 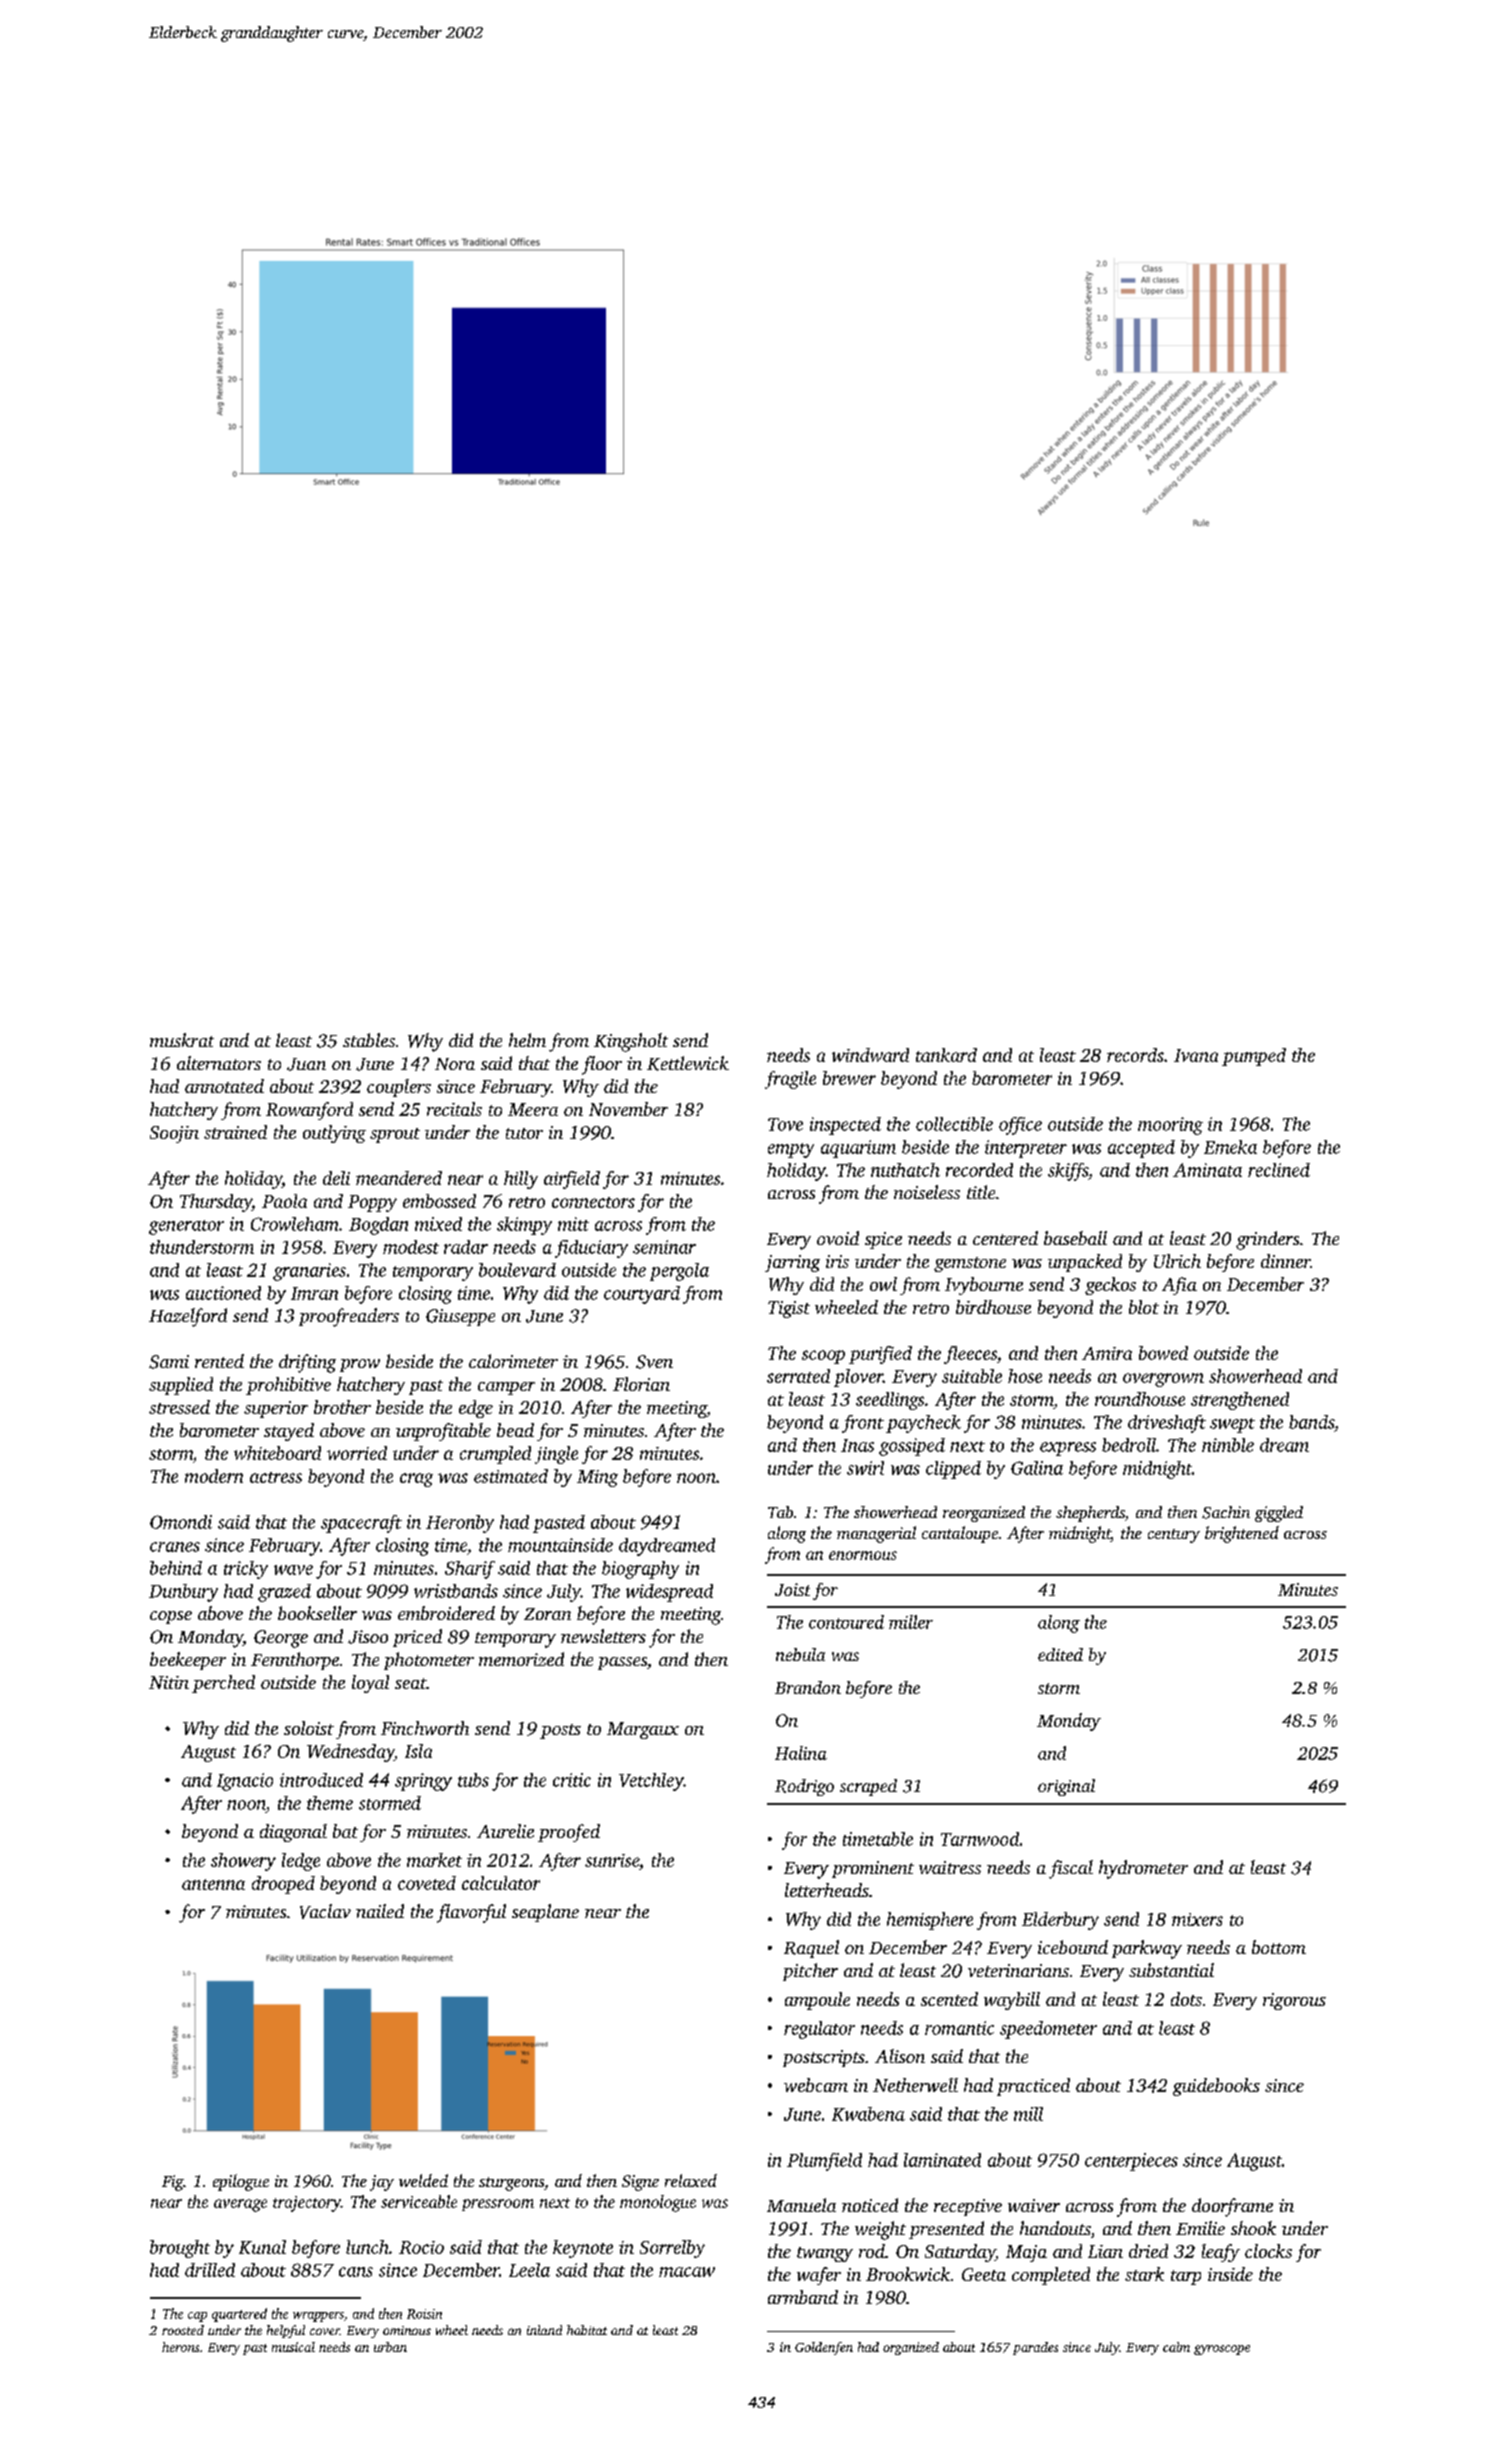 What do you see at coordinates (954, 1124) in the screenshot?
I see `collectible` at bounding box center [954, 1124].
